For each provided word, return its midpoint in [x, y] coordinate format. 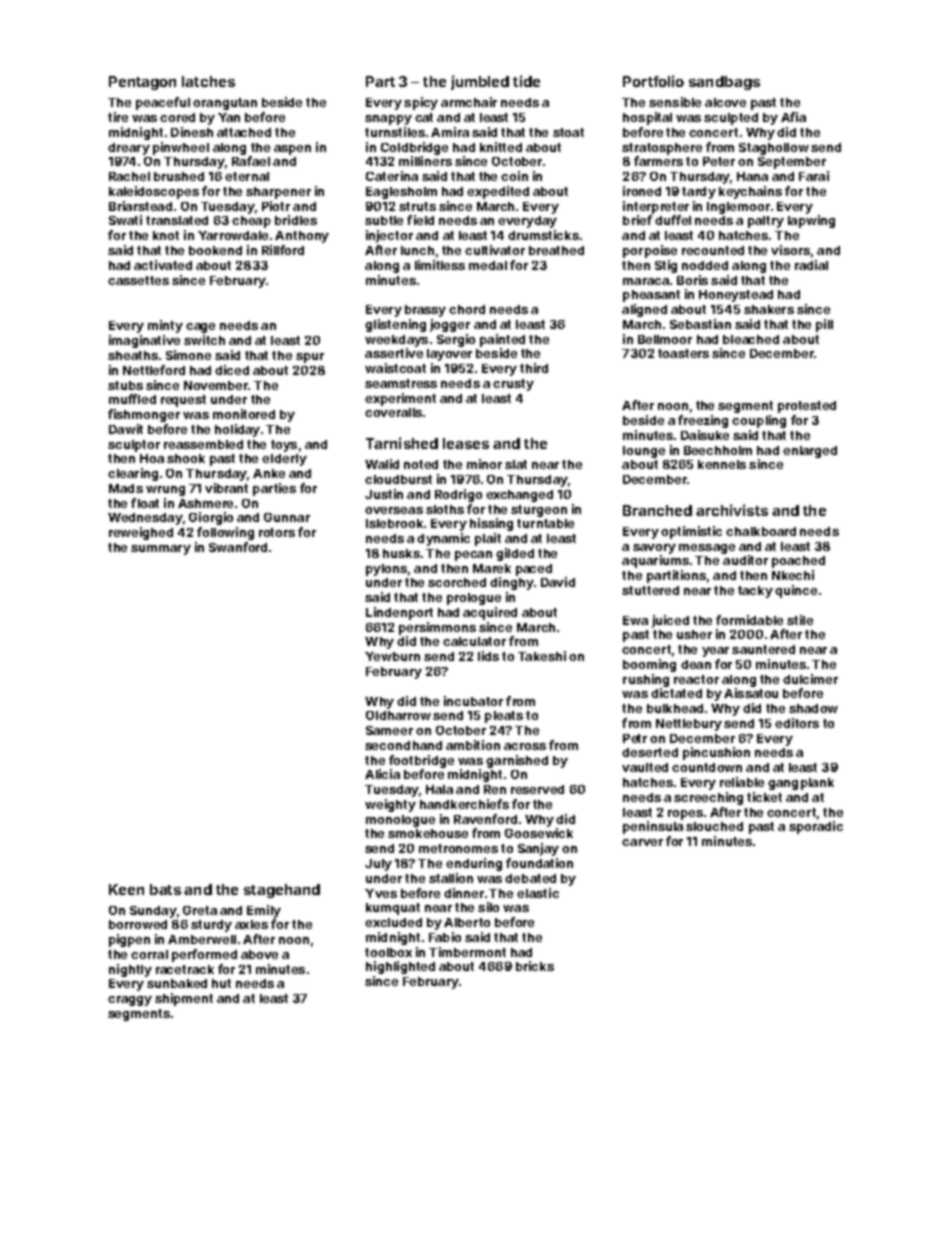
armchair [469, 102]
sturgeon [539, 511]
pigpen [129, 940]
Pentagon [142, 83]
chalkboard [761, 531]
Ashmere [205, 503]
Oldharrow [398, 715]
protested [807, 407]
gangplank [801, 784]
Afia [793, 117]
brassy [425, 311]
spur [310, 358]
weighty [390, 805]
